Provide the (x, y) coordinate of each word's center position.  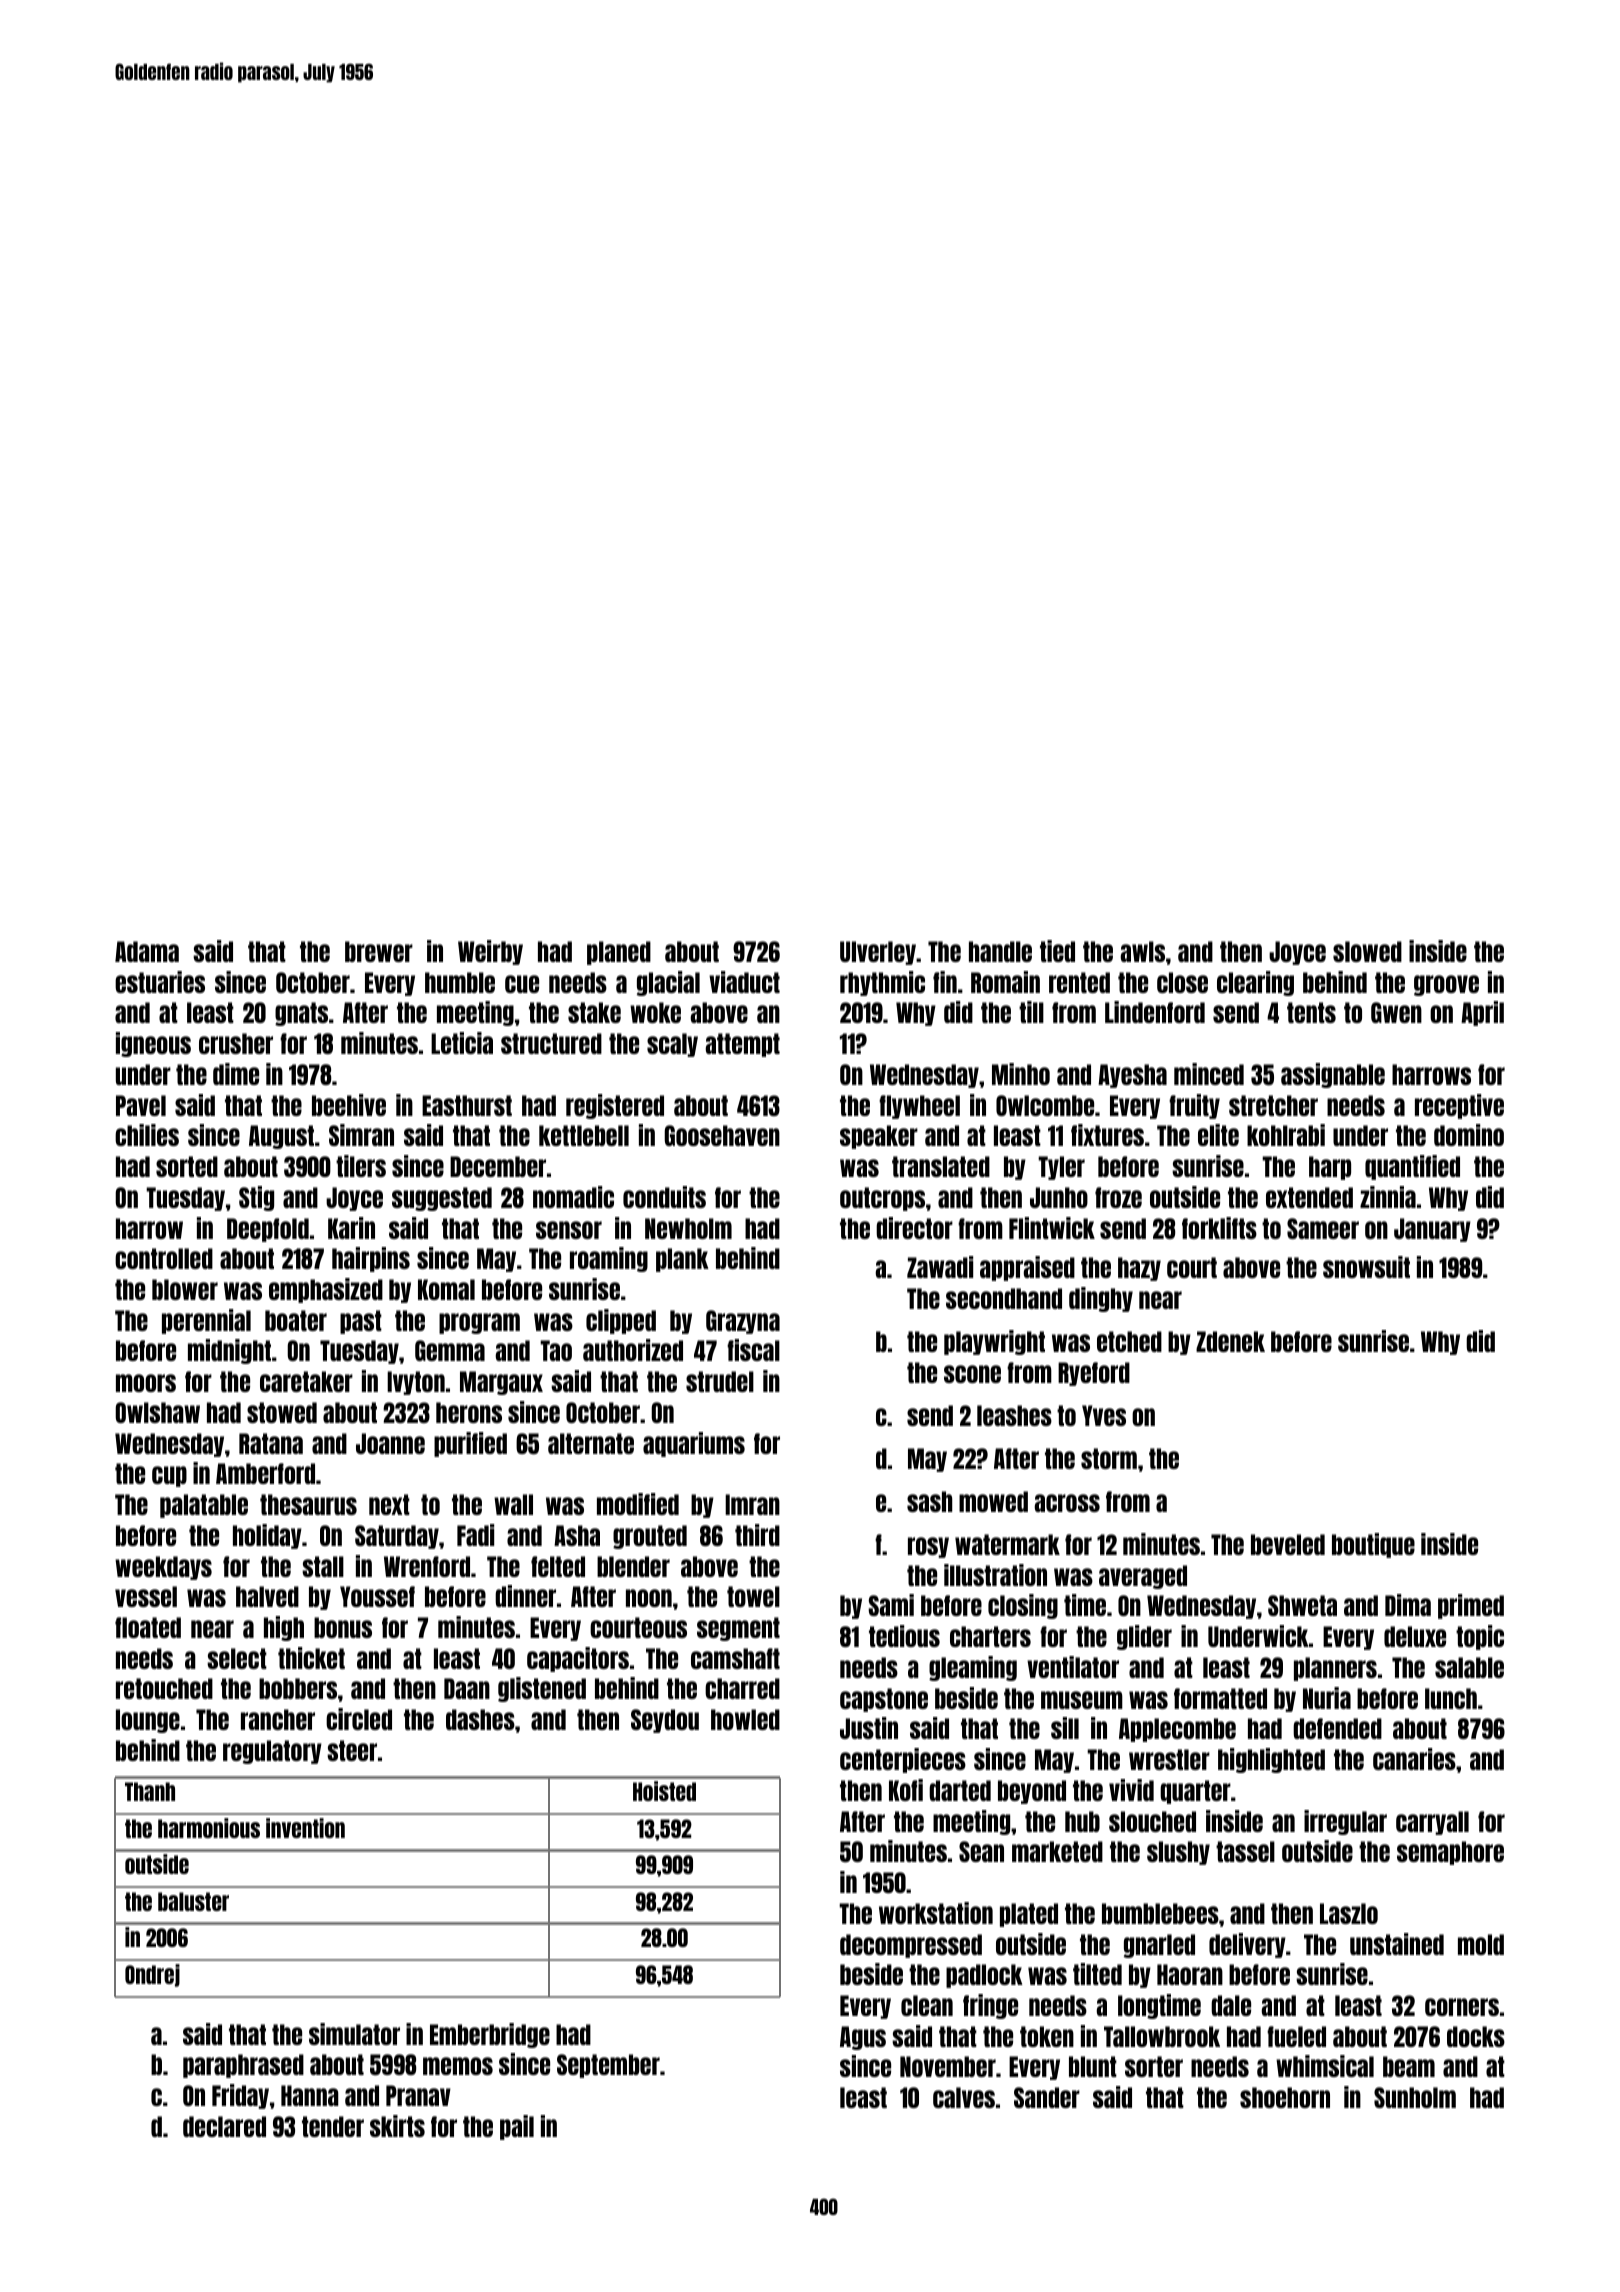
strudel (720, 1381)
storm (1109, 1458)
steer (352, 1750)
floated (148, 1627)
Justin (869, 1728)
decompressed (911, 1946)
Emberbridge (490, 2035)
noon (649, 1598)
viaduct (744, 982)
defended (1337, 1728)
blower (185, 1289)
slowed (1367, 951)
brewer (379, 951)
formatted (1220, 1698)
